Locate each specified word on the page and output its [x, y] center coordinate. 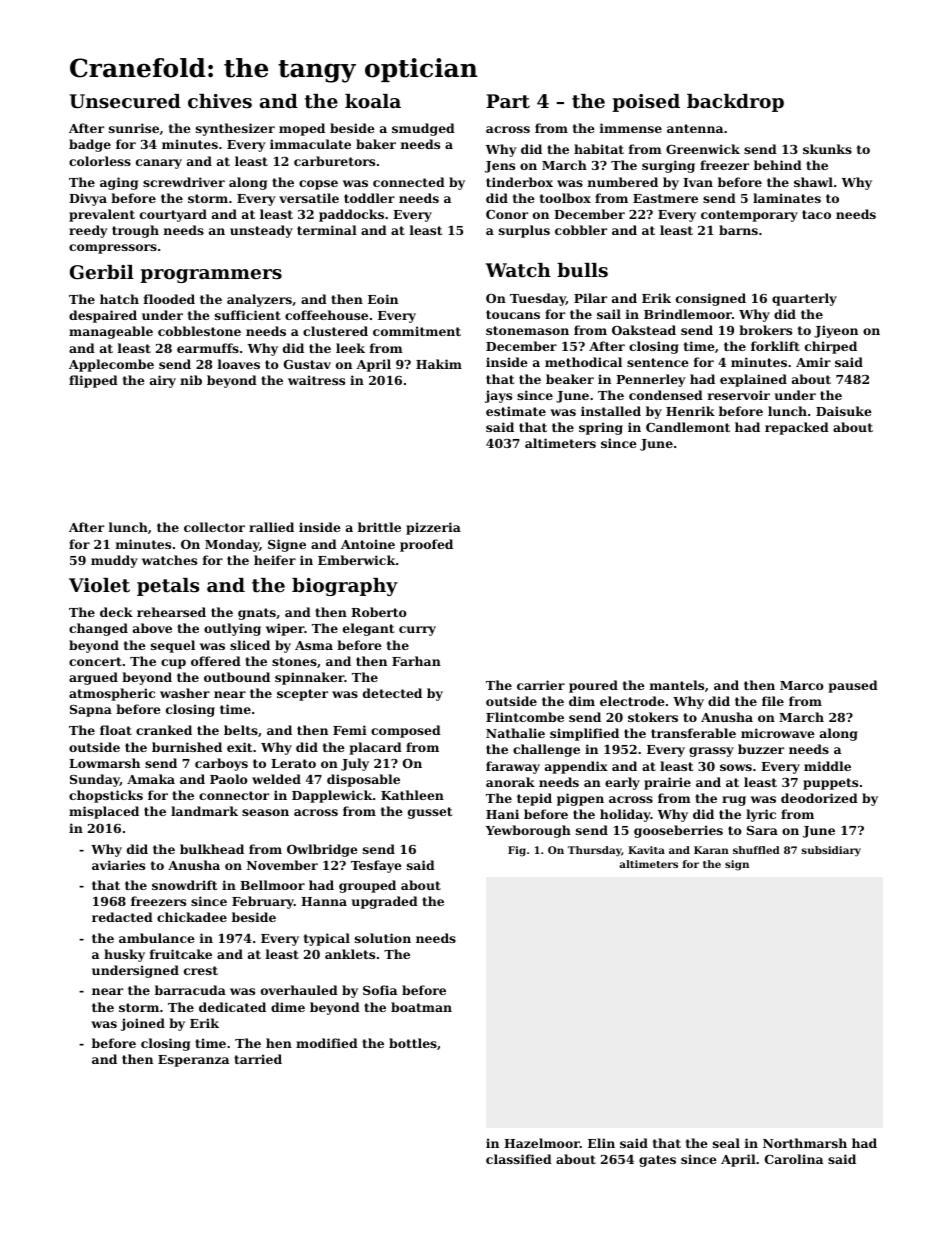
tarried [258, 1059]
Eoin [383, 299]
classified [519, 1159]
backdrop [735, 103]
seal [726, 1143]
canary [159, 164]
